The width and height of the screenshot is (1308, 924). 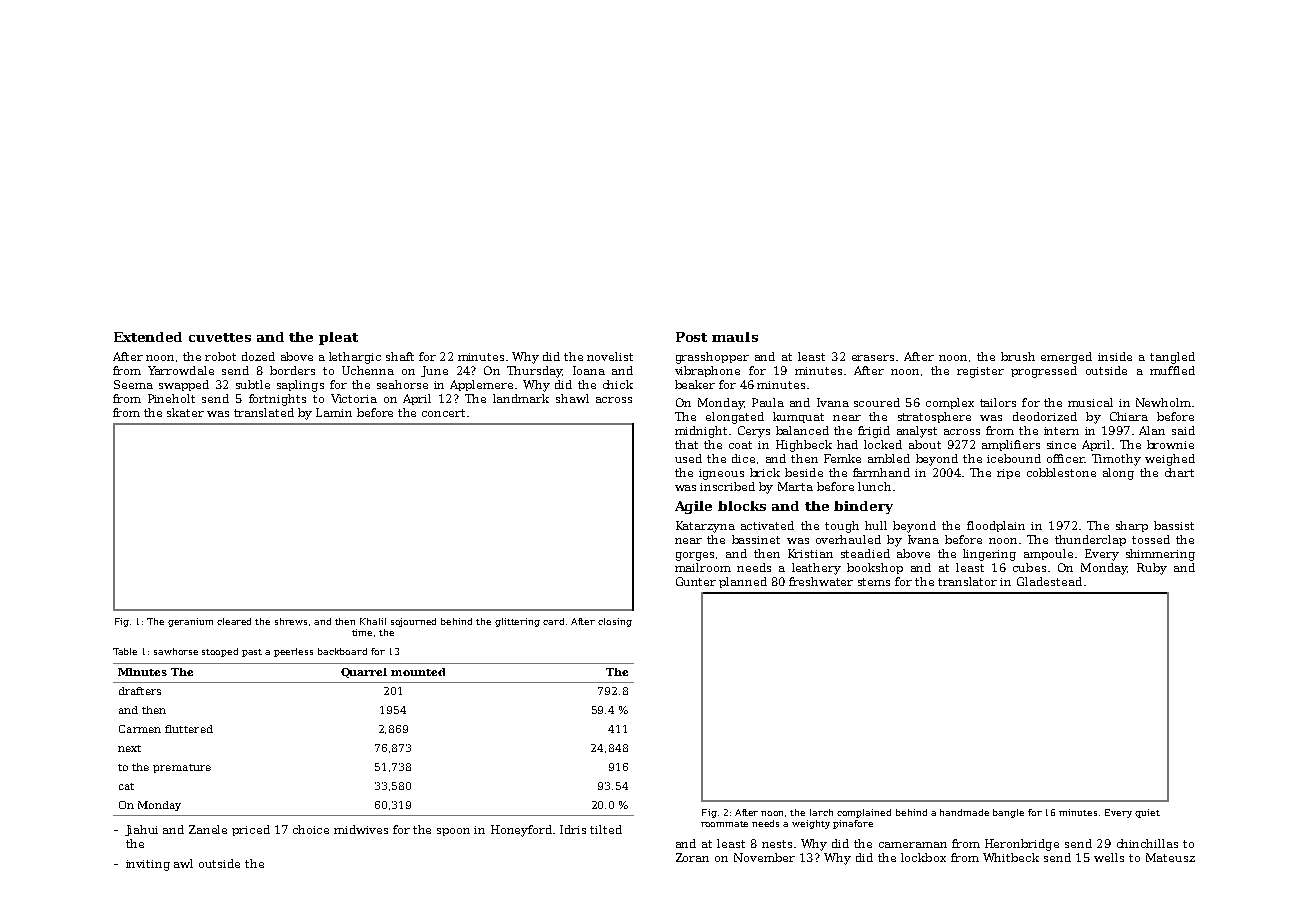 I want to click on Heronbridge, so click(x=1022, y=845).
